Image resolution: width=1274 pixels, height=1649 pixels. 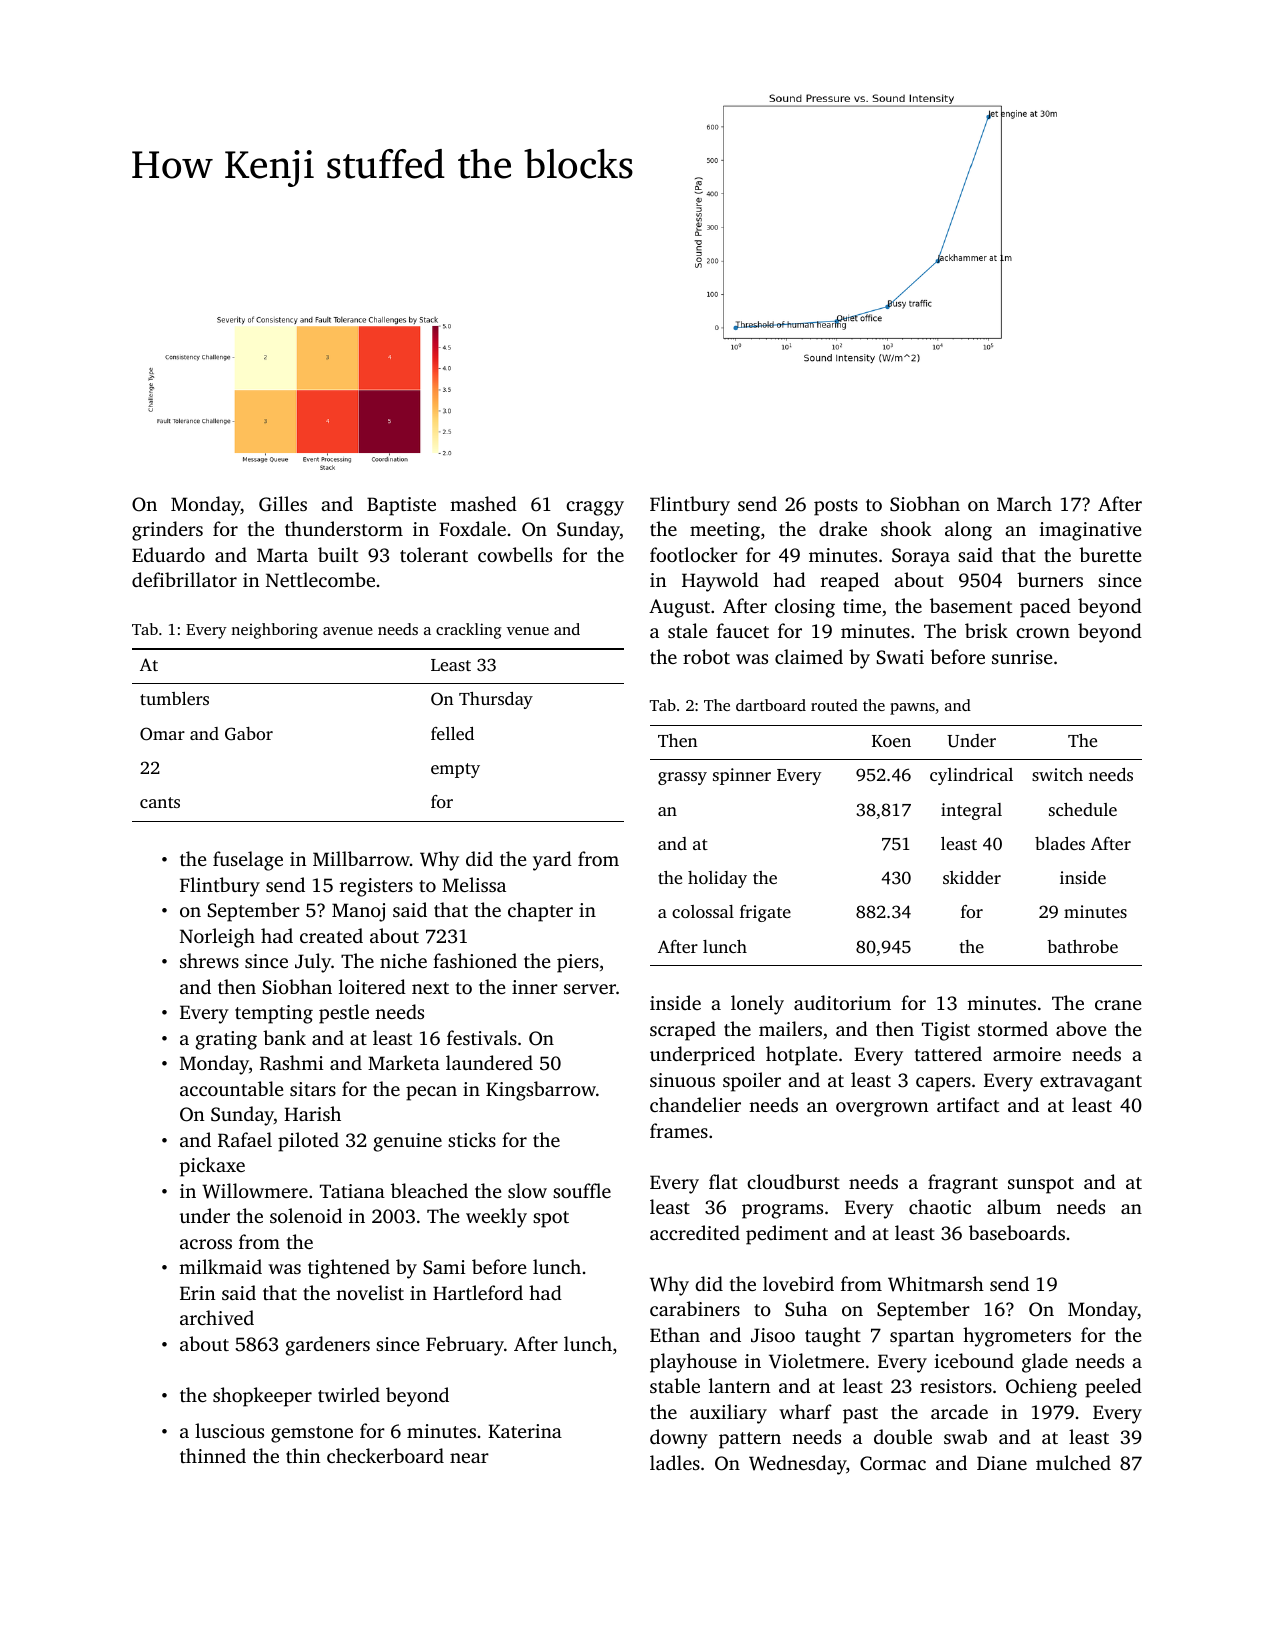 What do you see at coordinates (750, 1440) in the screenshot?
I see `pattern` at bounding box center [750, 1440].
